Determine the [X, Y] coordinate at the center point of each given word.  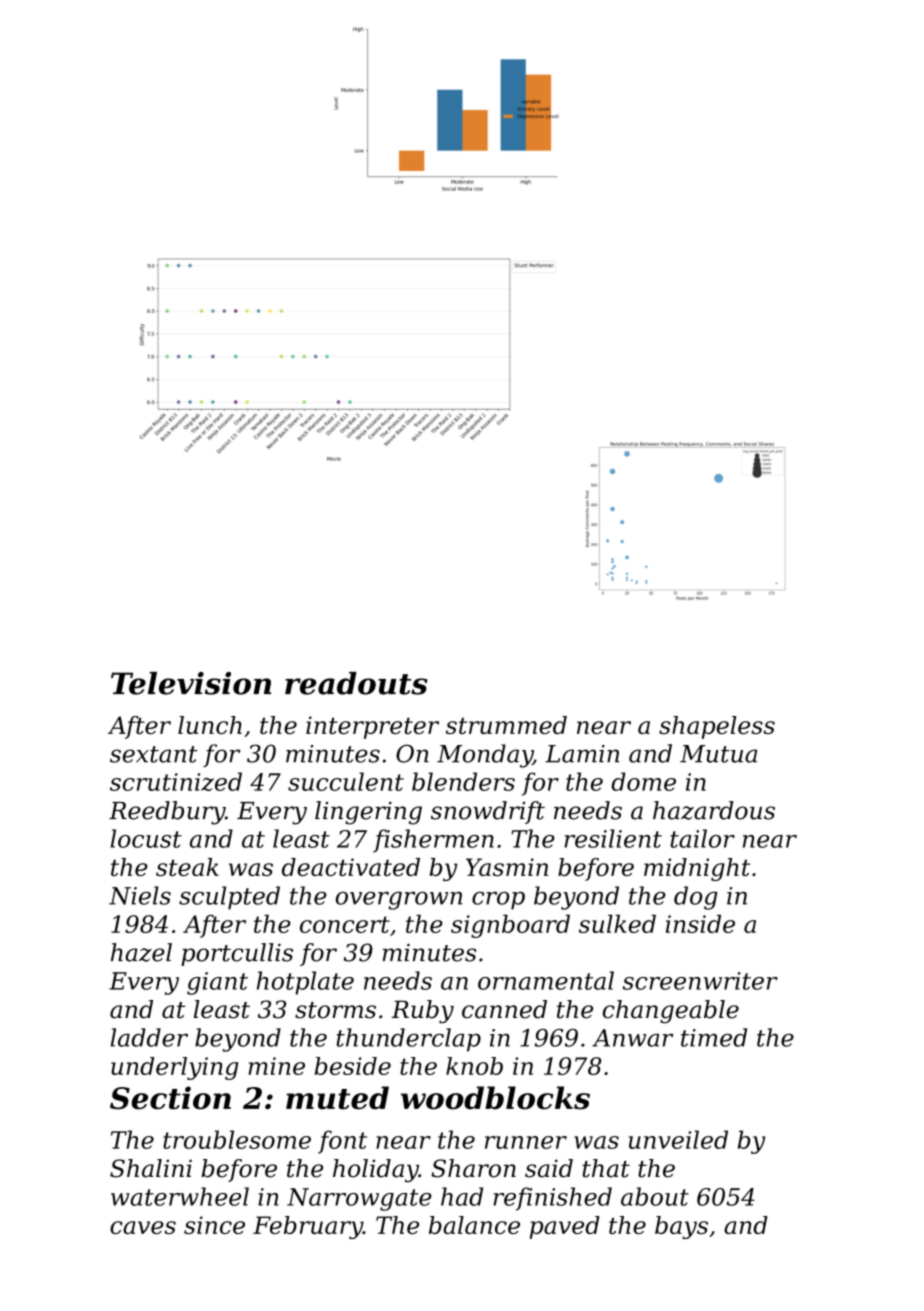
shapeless [717, 727]
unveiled [678, 1139]
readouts [356, 683]
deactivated [351, 867]
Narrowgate [359, 1199]
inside [700, 924]
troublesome [237, 1139]
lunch [210, 725]
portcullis [237, 954]
